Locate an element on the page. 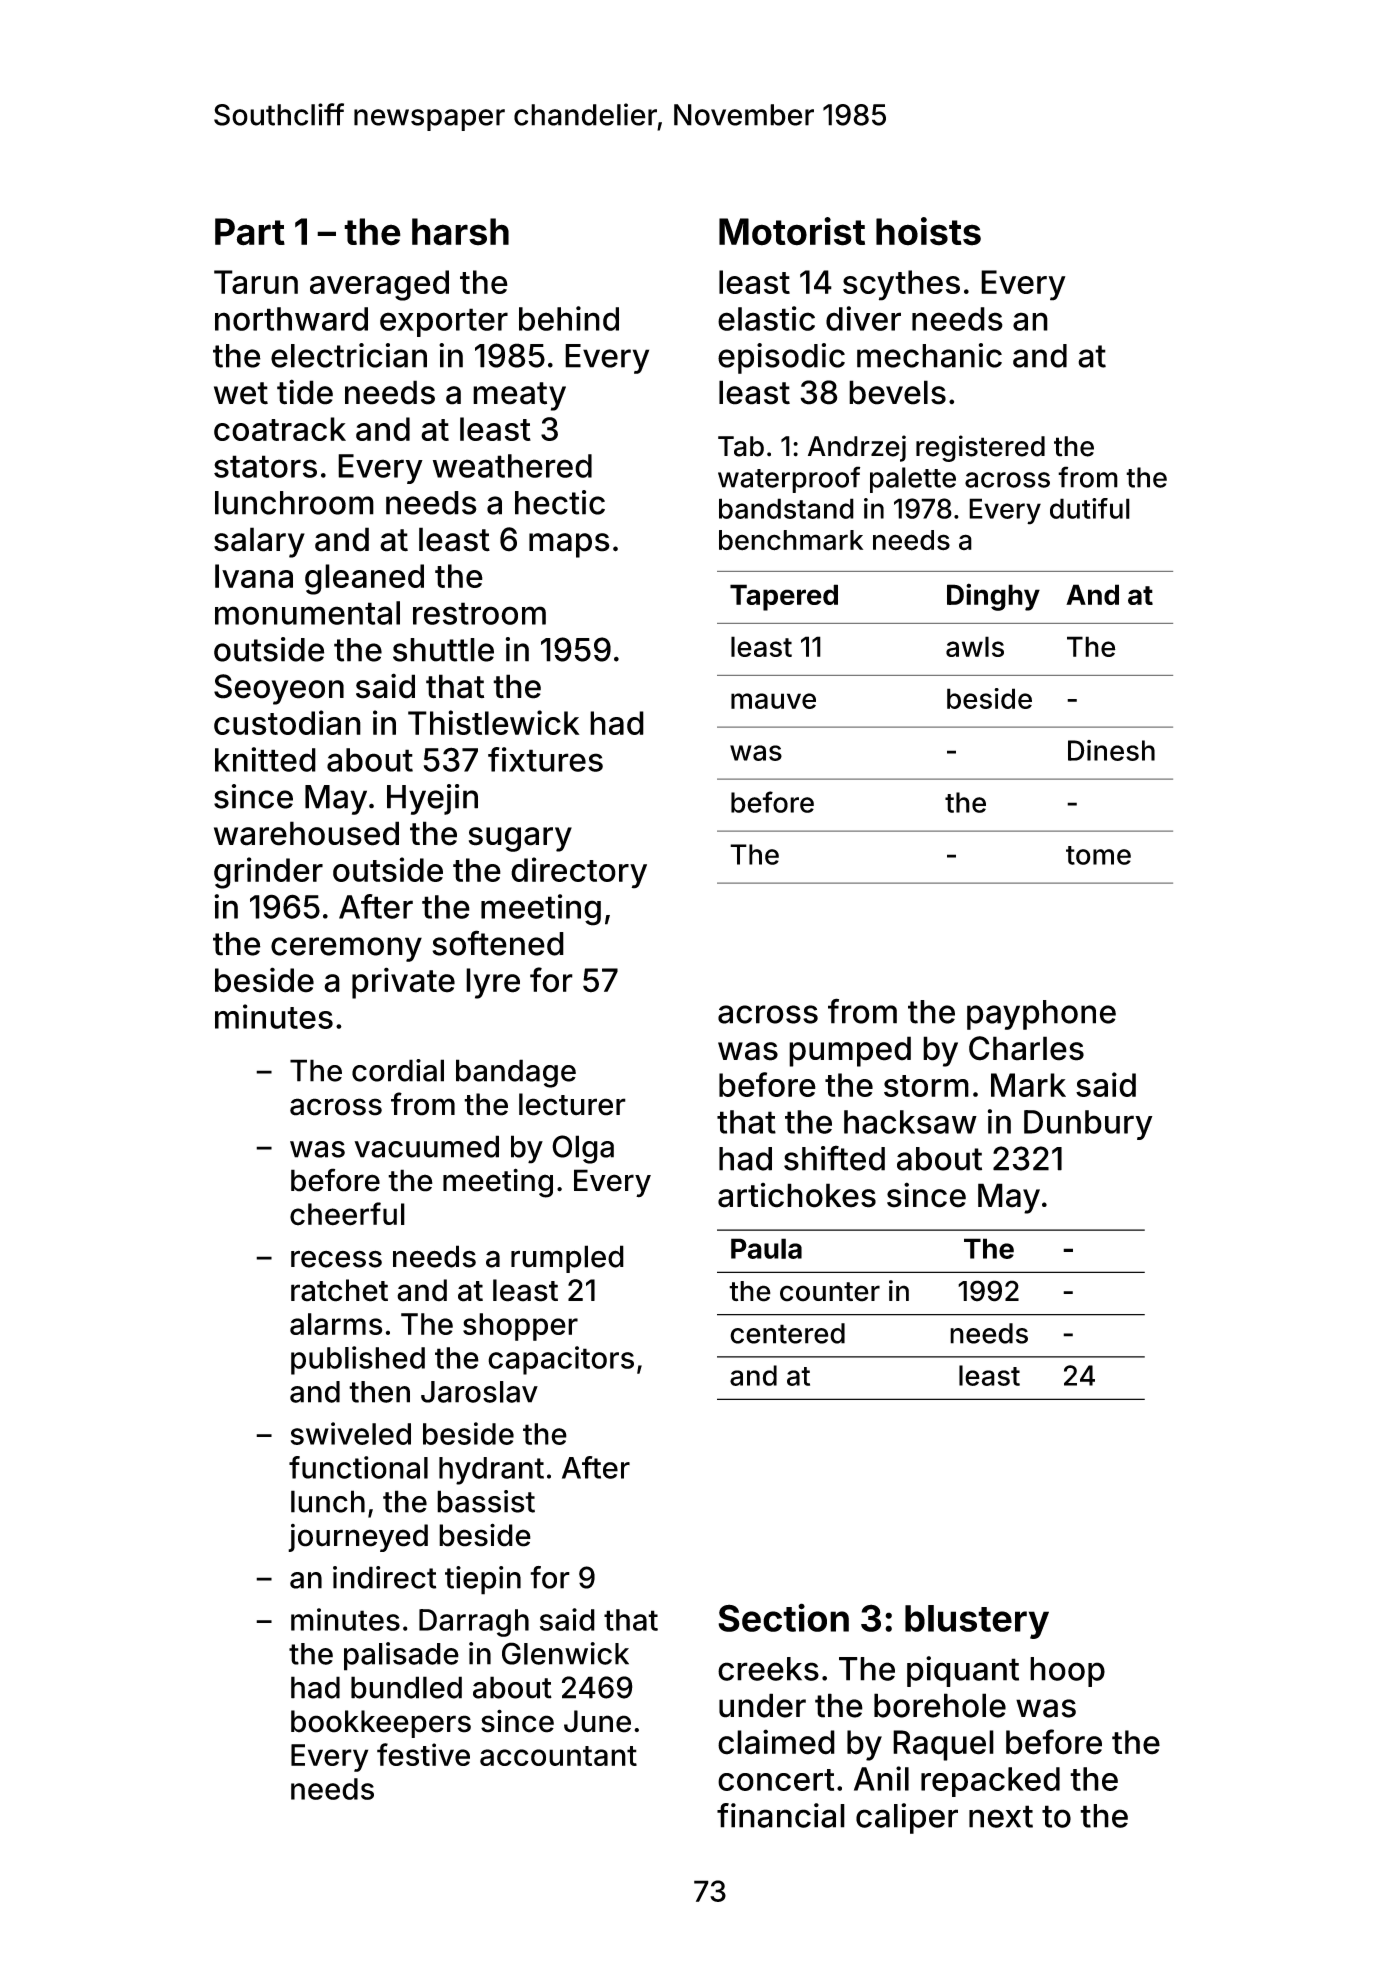  festive is located at coordinates (423, 1754).
